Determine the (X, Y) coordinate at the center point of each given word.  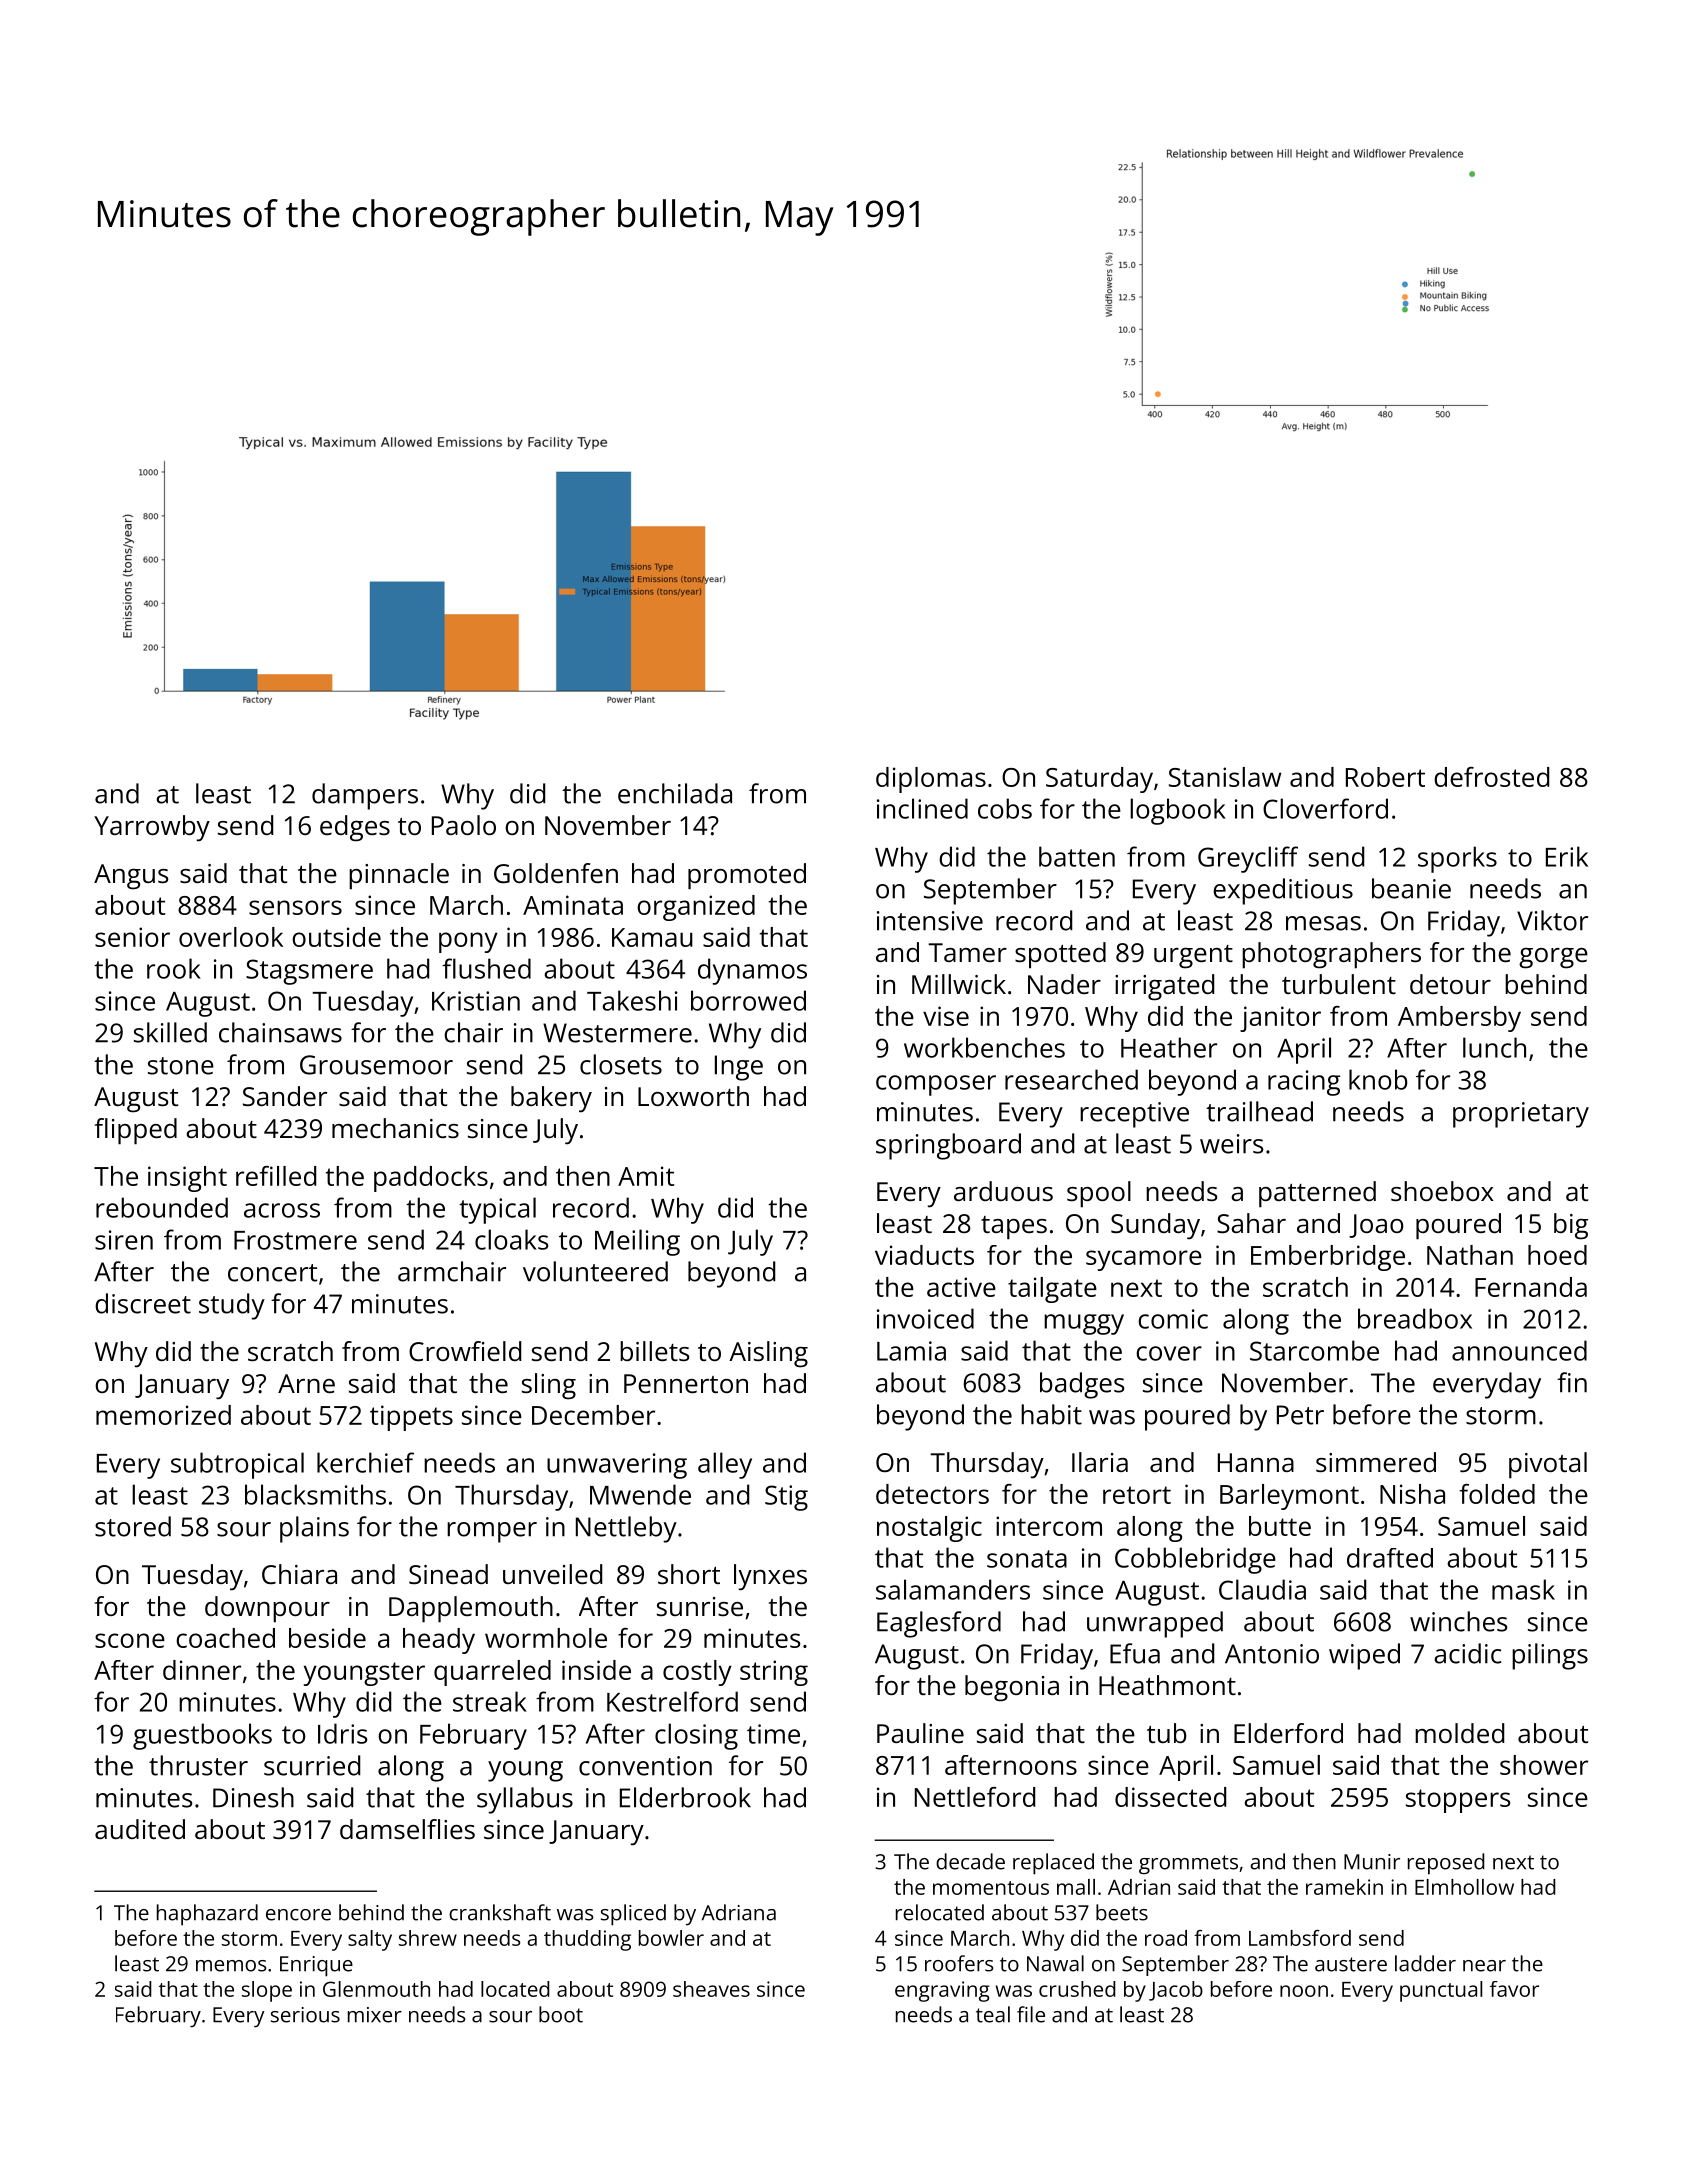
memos (231, 1966)
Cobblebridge (1195, 1560)
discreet (143, 1303)
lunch (1494, 1047)
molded (1459, 1733)
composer (936, 1085)
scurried (312, 1765)
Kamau (652, 937)
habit (1051, 1414)
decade (970, 1861)
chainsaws (280, 1032)
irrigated (1164, 987)
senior (132, 937)
